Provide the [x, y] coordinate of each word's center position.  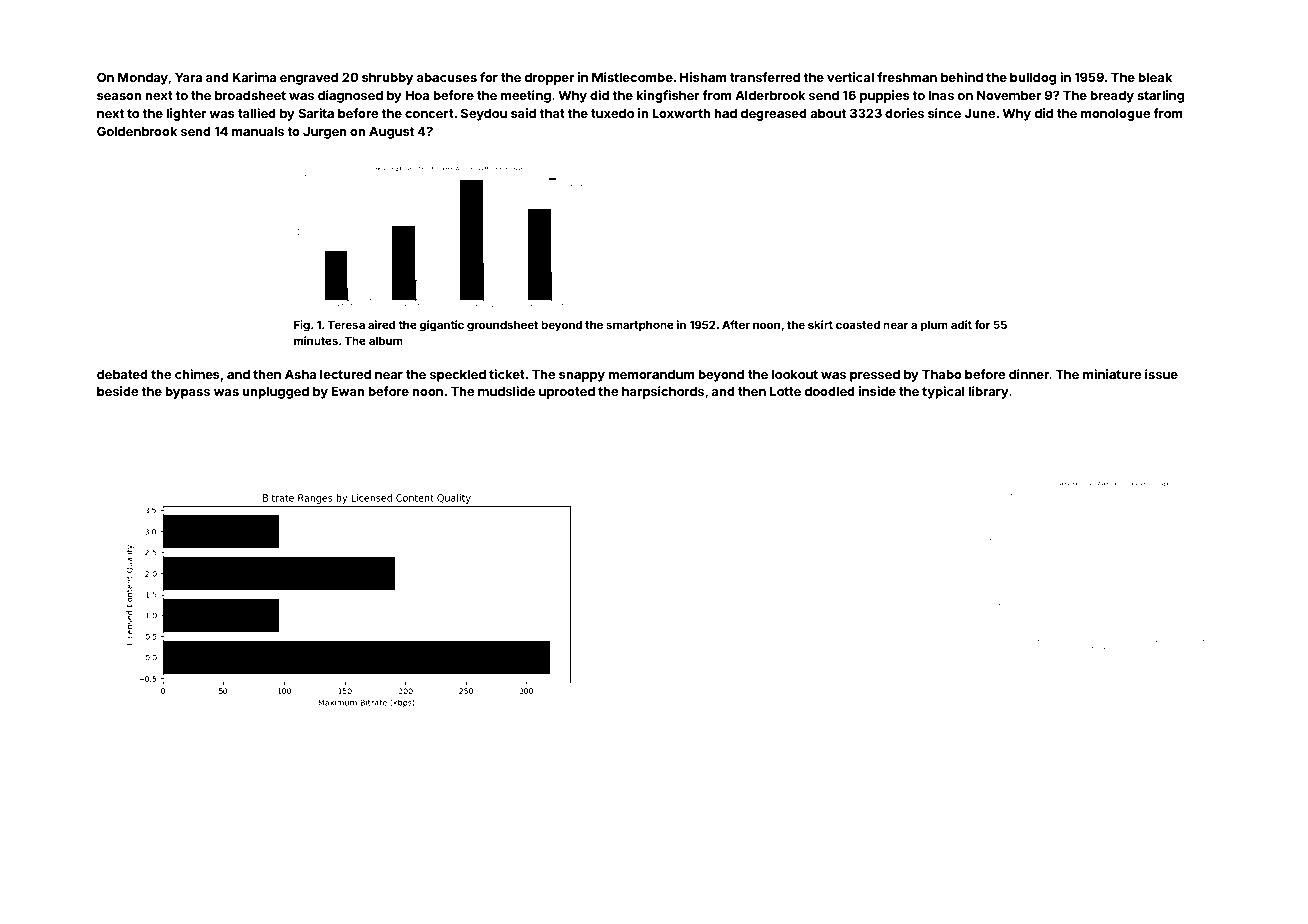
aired [381, 324]
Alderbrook [770, 95]
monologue [1115, 114]
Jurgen [325, 132]
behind [962, 77]
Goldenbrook [137, 131]
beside [117, 391]
